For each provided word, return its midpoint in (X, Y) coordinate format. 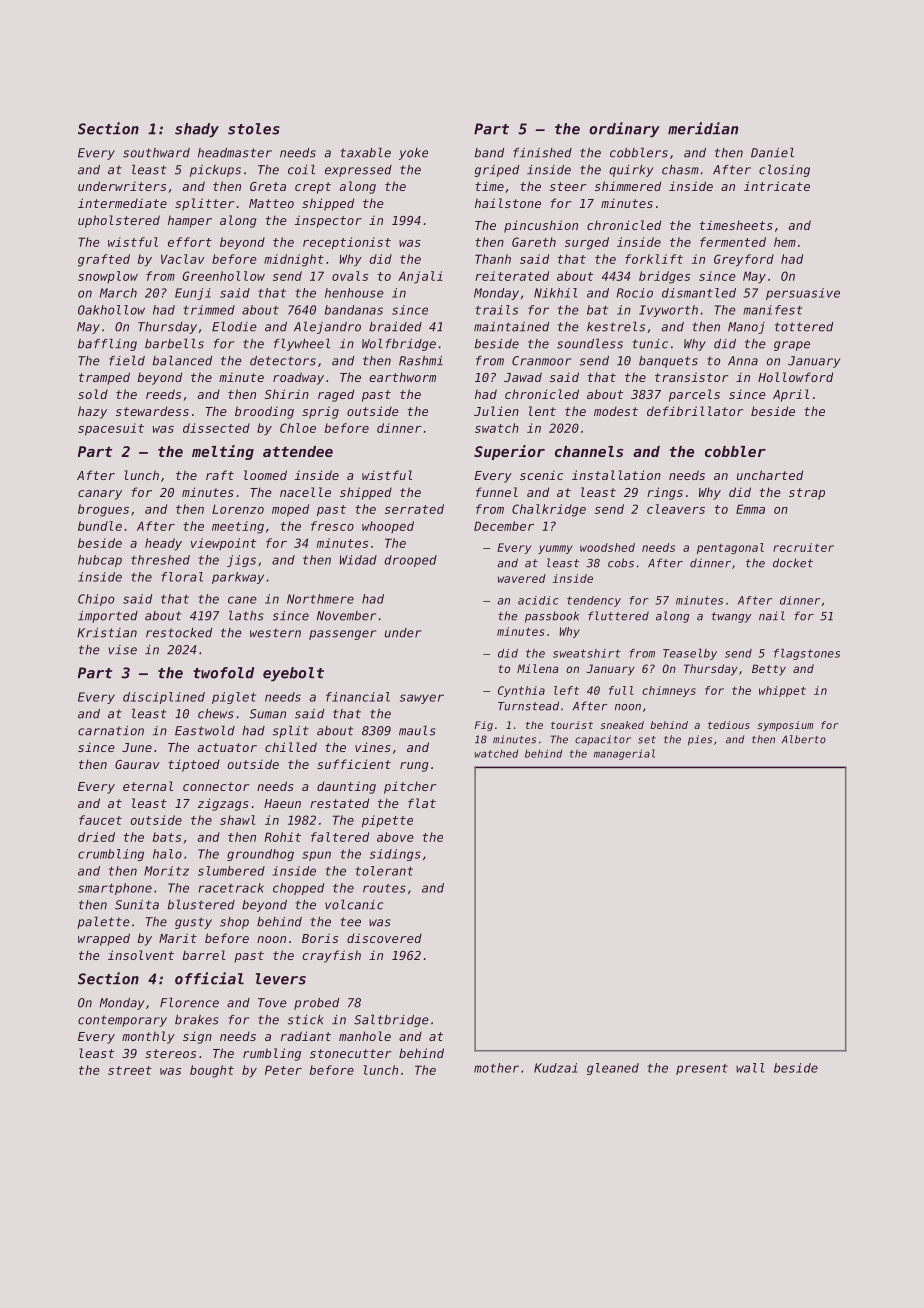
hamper (190, 221)
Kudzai (555, 1068)
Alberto (804, 739)
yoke (413, 154)
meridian (703, 128)
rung (414, 767)
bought (212, 1071)
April (791, 395)
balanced (182, 360)
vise (123, 650)
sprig (320, 412)
